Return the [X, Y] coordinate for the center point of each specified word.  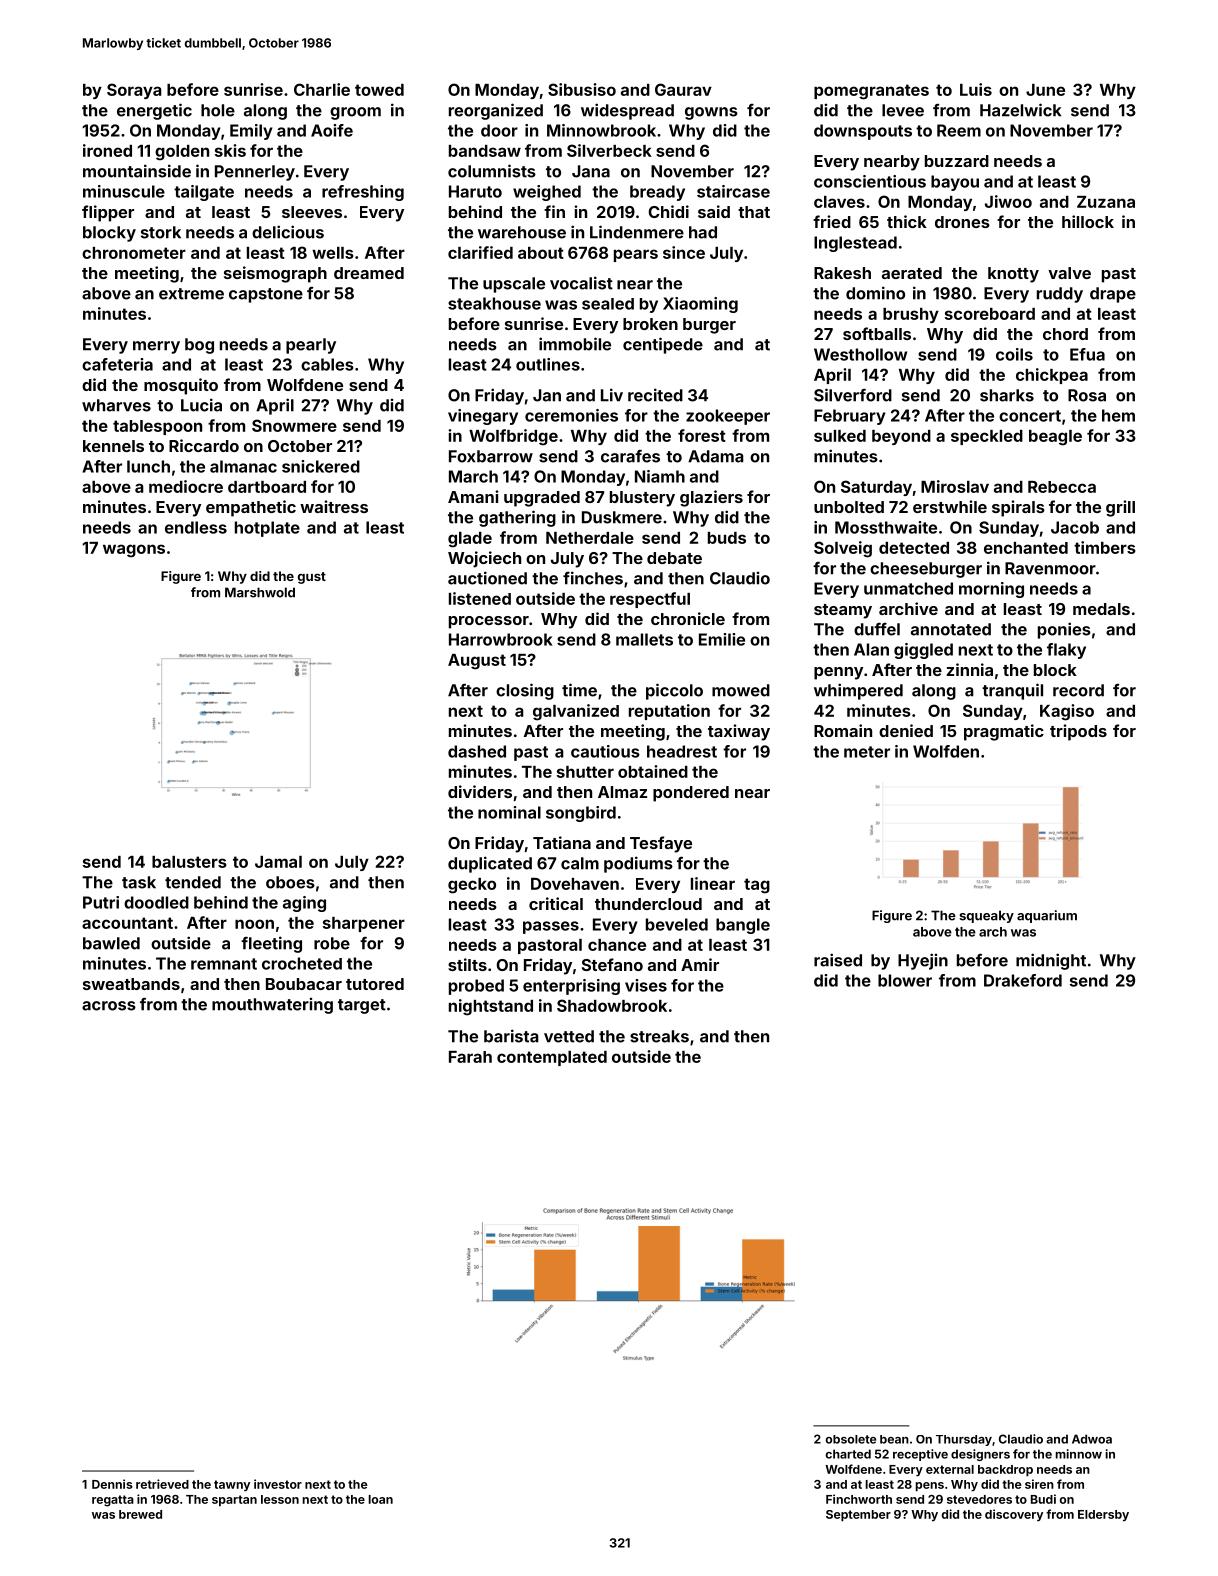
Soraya [134, 91]
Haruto [475, 191]
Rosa [1087, 395]
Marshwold [260, 592]
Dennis [112, 1484]
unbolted [849, 507]
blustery [642, 499]
